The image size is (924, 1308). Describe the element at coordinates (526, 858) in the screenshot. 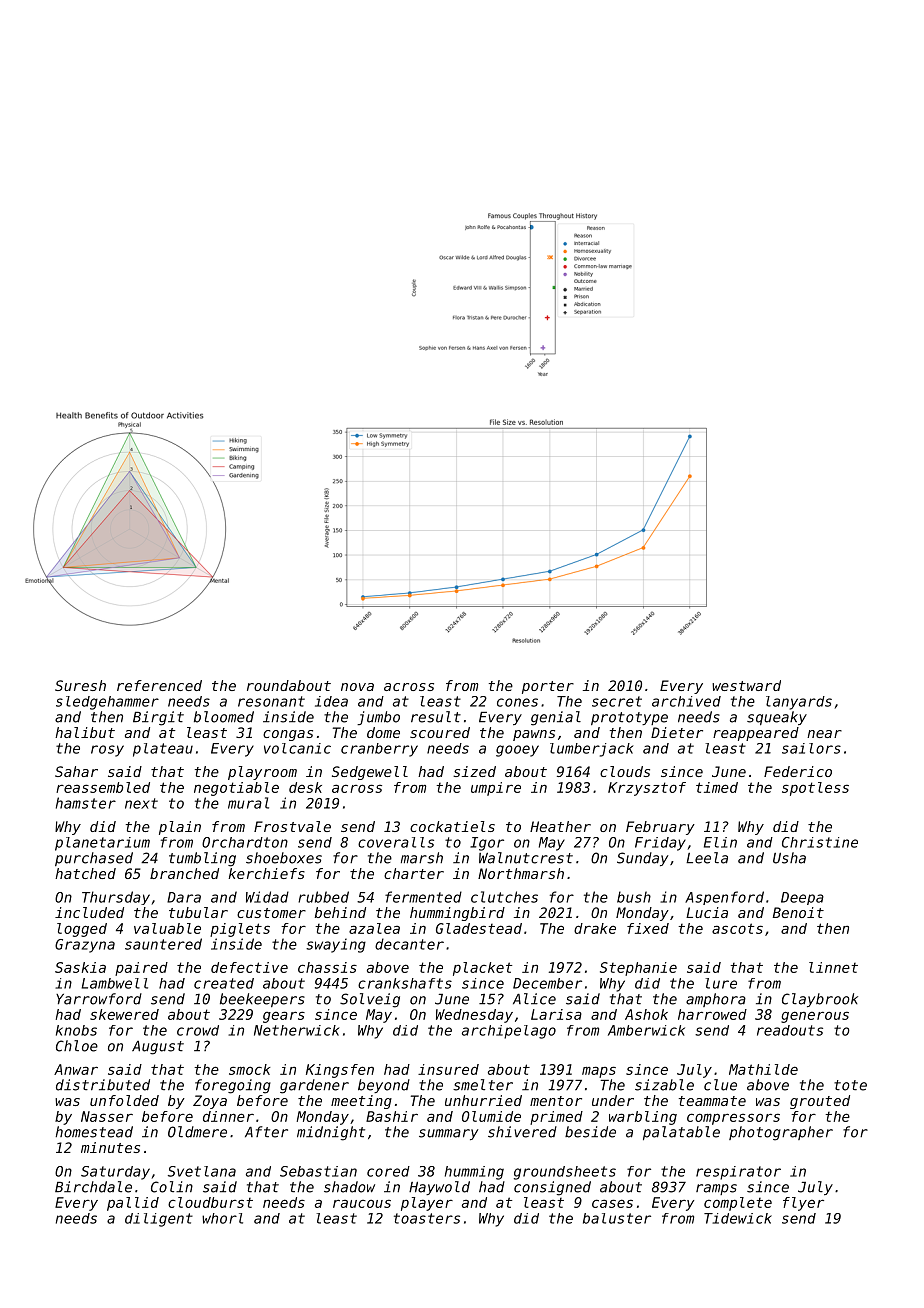

I see `Walnutcrest` at that location.
